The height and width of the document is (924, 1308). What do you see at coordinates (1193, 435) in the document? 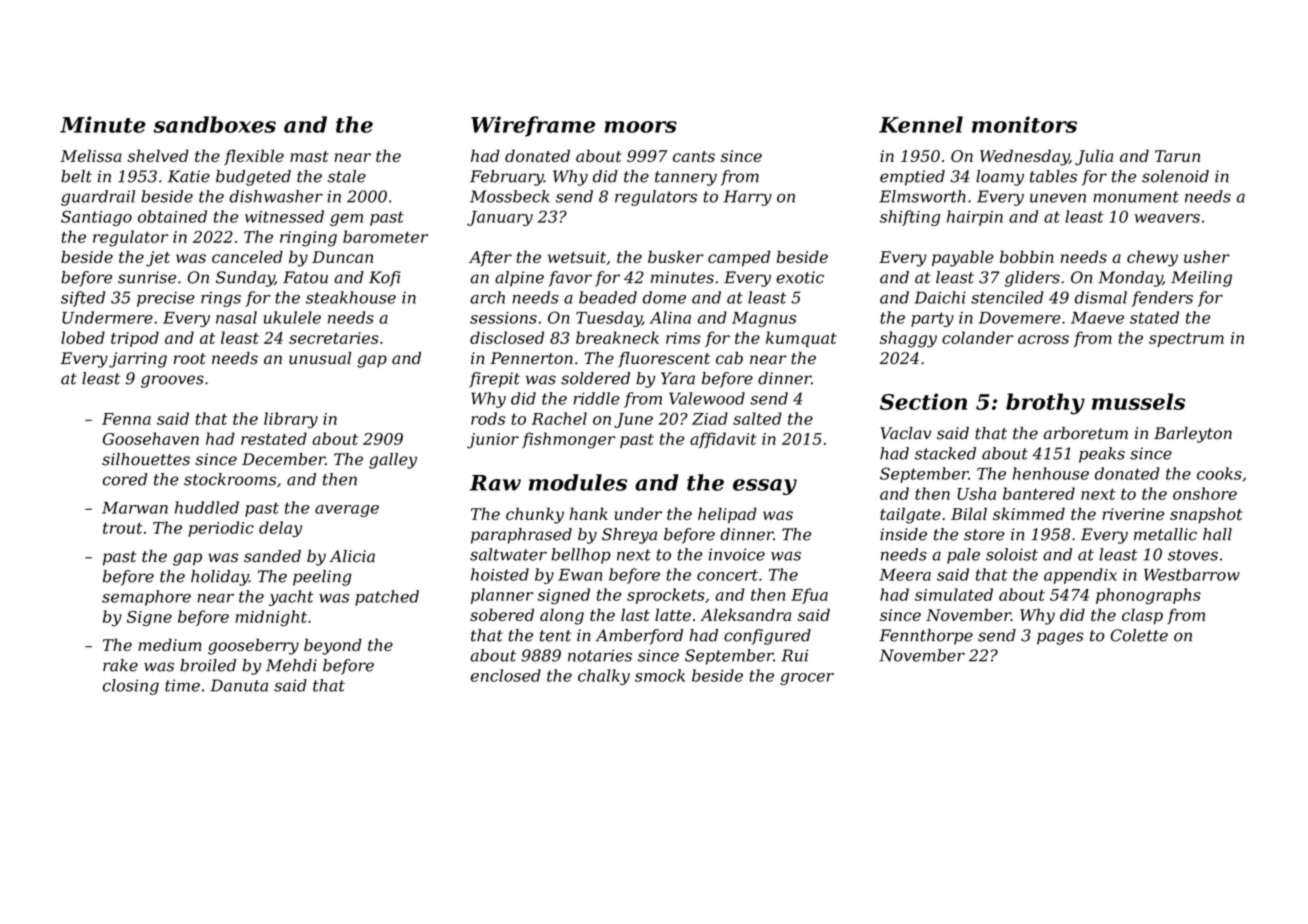
I see `Barleyton` at bounding box center [1193, 435].
